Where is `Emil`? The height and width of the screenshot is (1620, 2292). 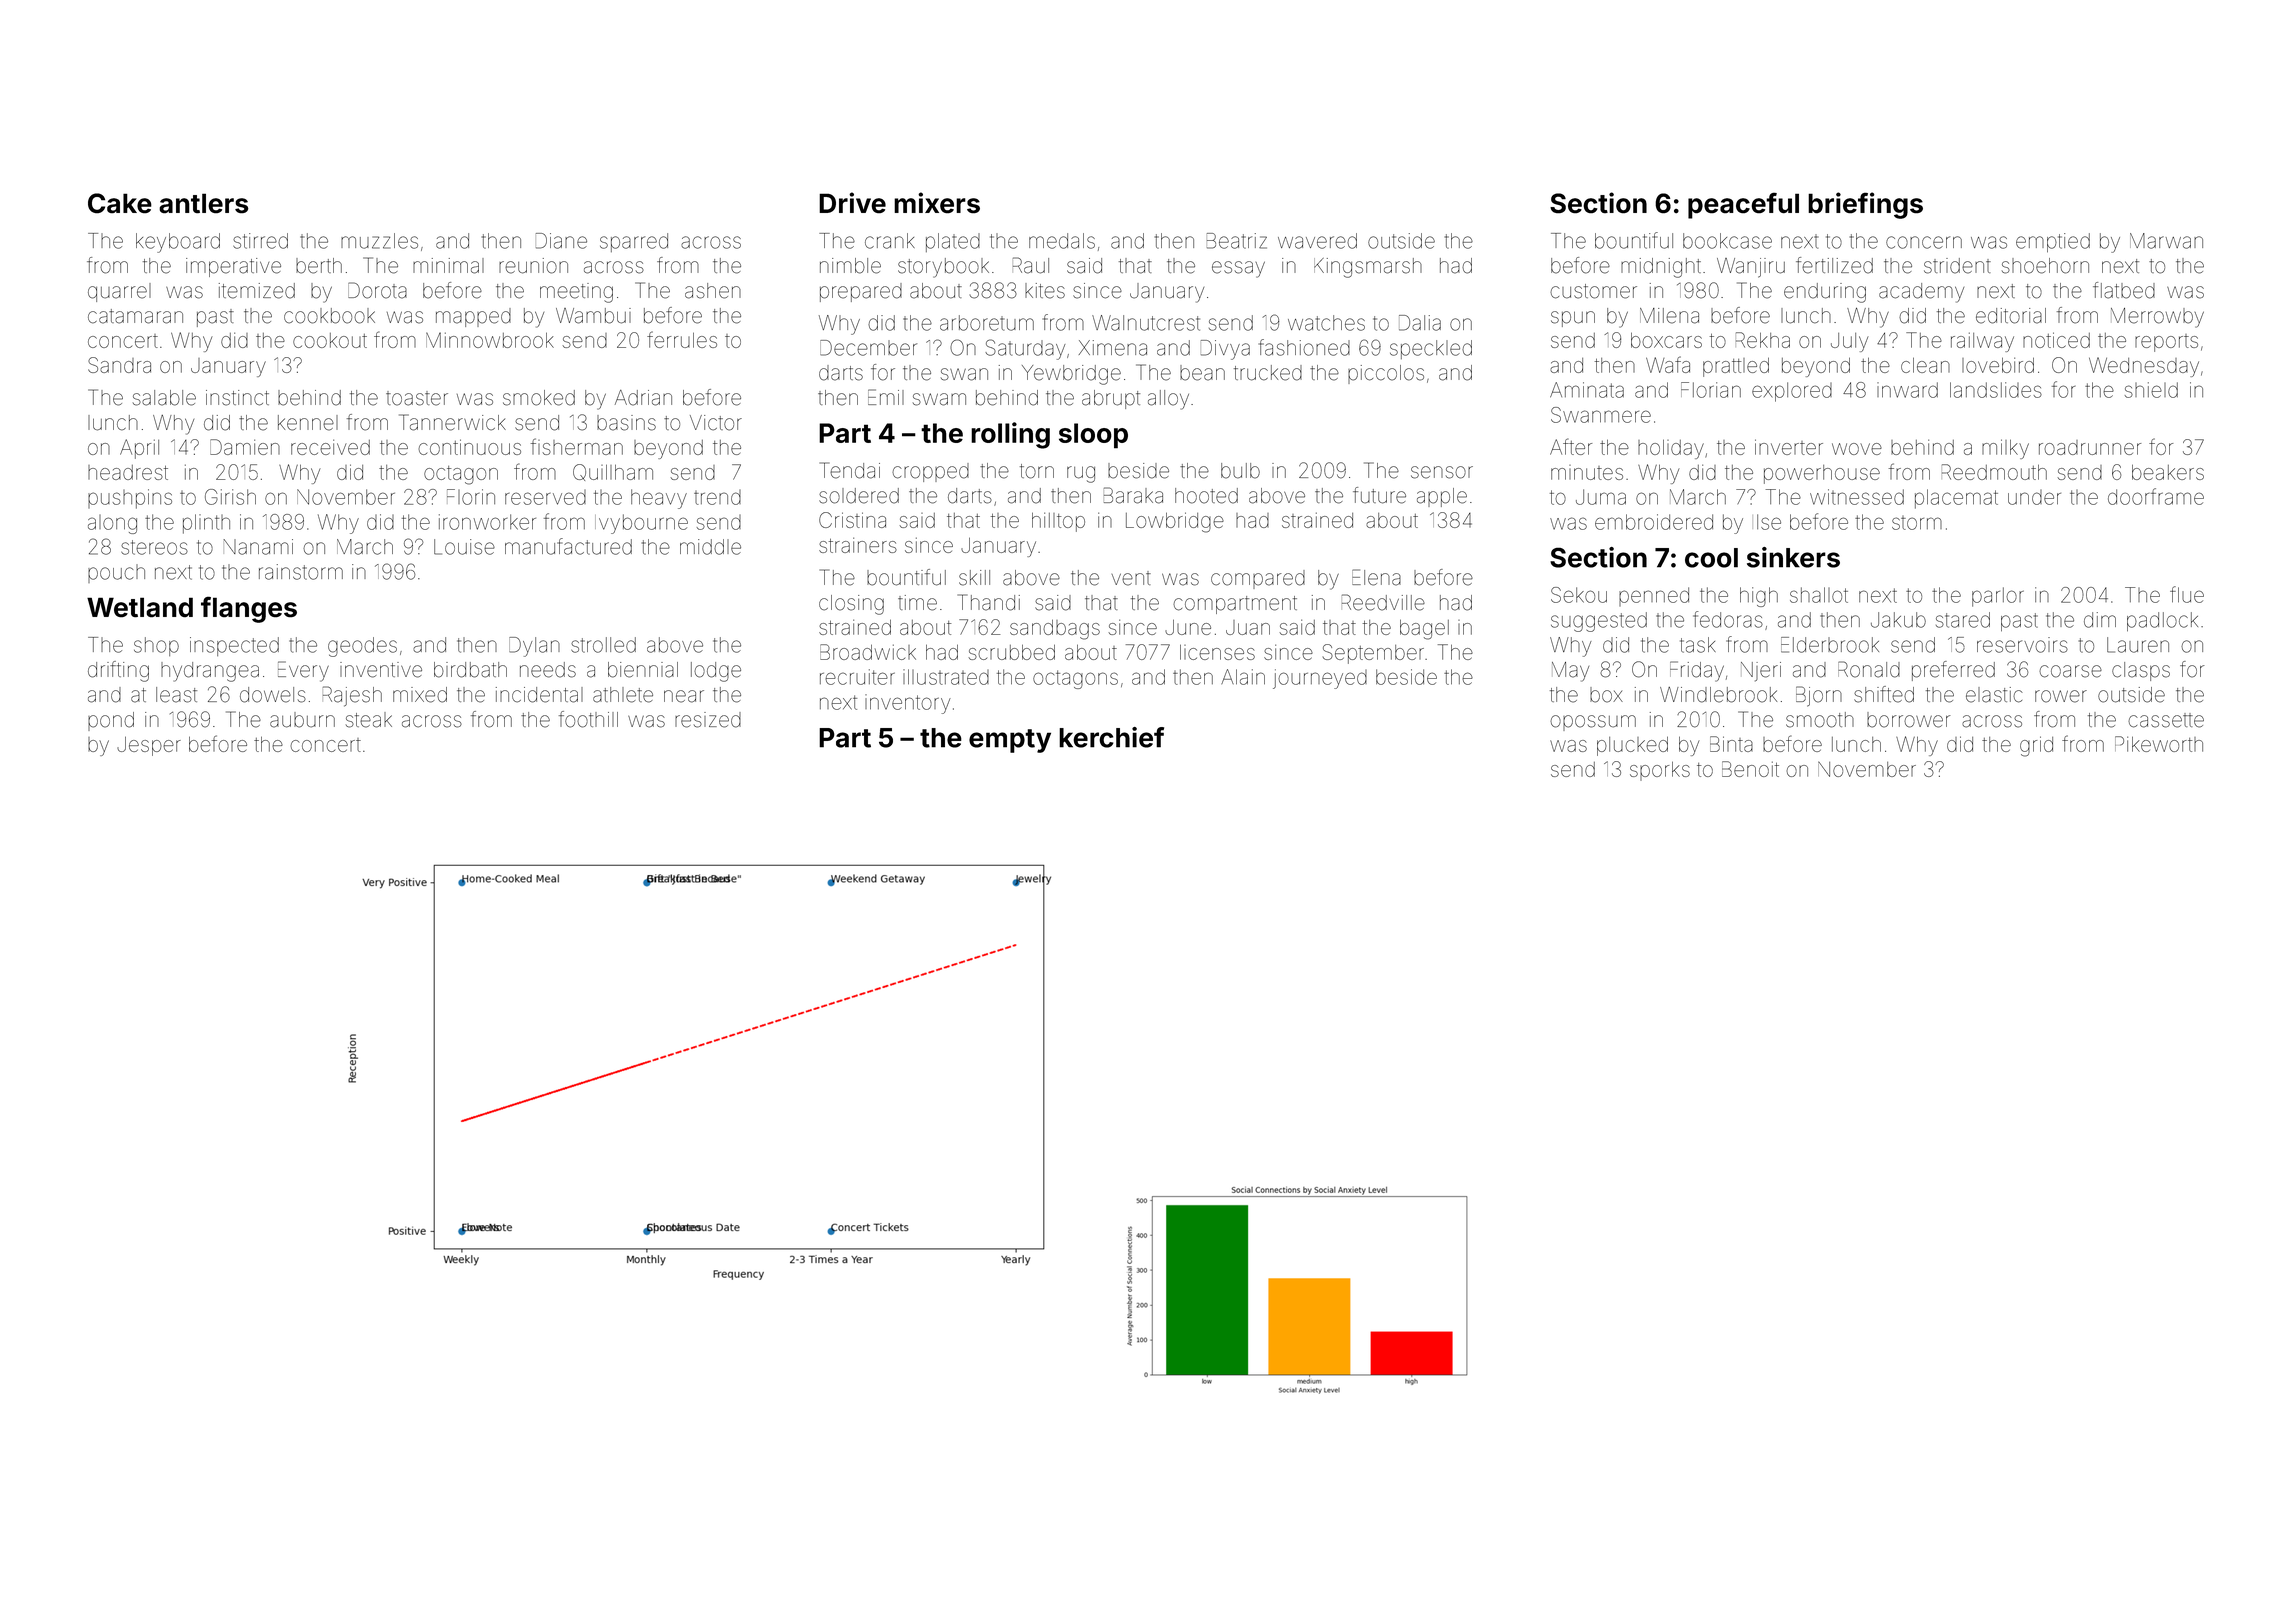 Emil is located at coordinates (886, 397).
